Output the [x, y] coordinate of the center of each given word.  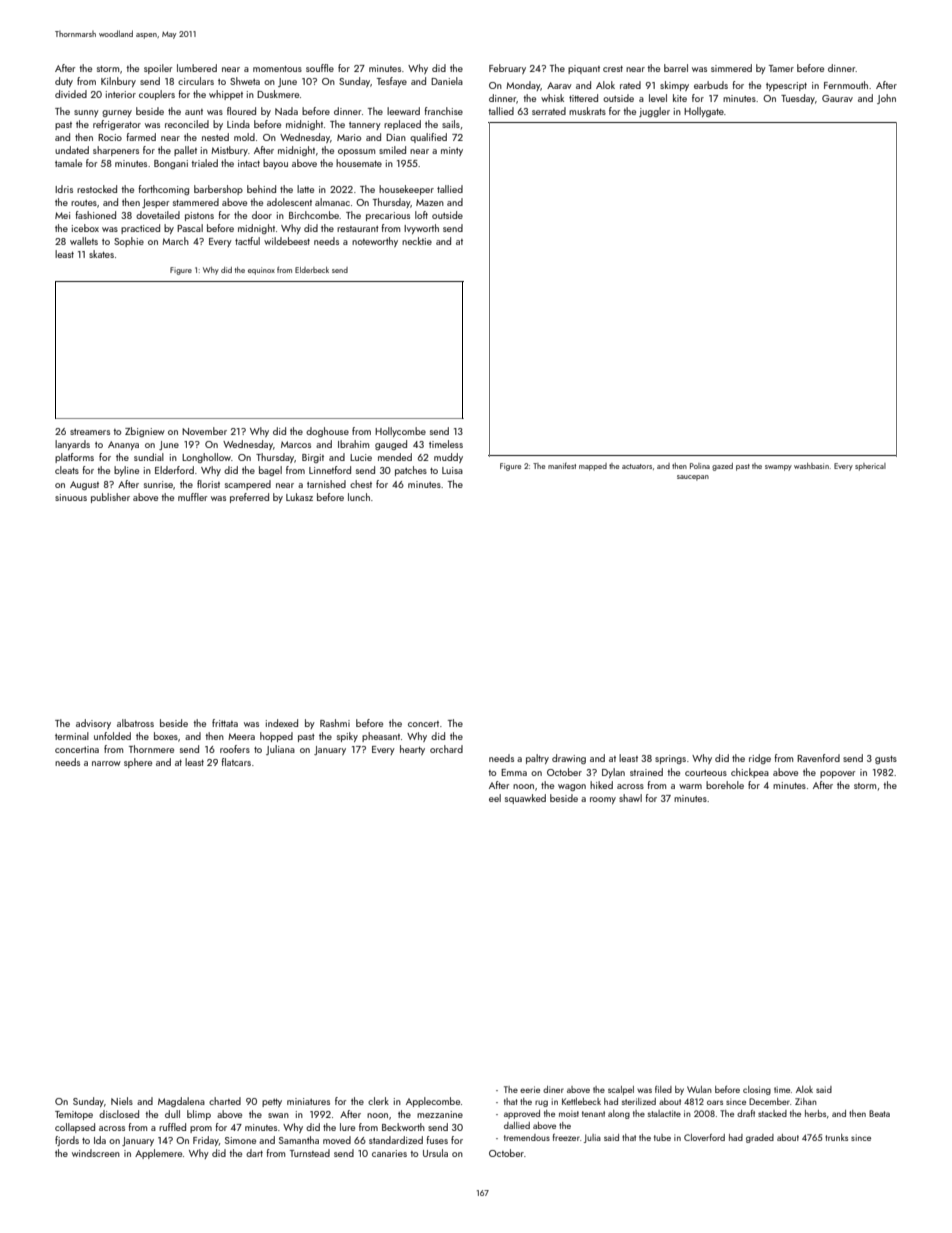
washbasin [811, 466]
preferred [249, 498]
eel [495, 798]
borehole [725, 785]
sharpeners [116, 151]
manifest [562, 466]
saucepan [693, 478]
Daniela [447, 81]
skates [101, 254]
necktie [417, 241]
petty [272, 1102]
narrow [106, 763]
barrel [676, 68]
